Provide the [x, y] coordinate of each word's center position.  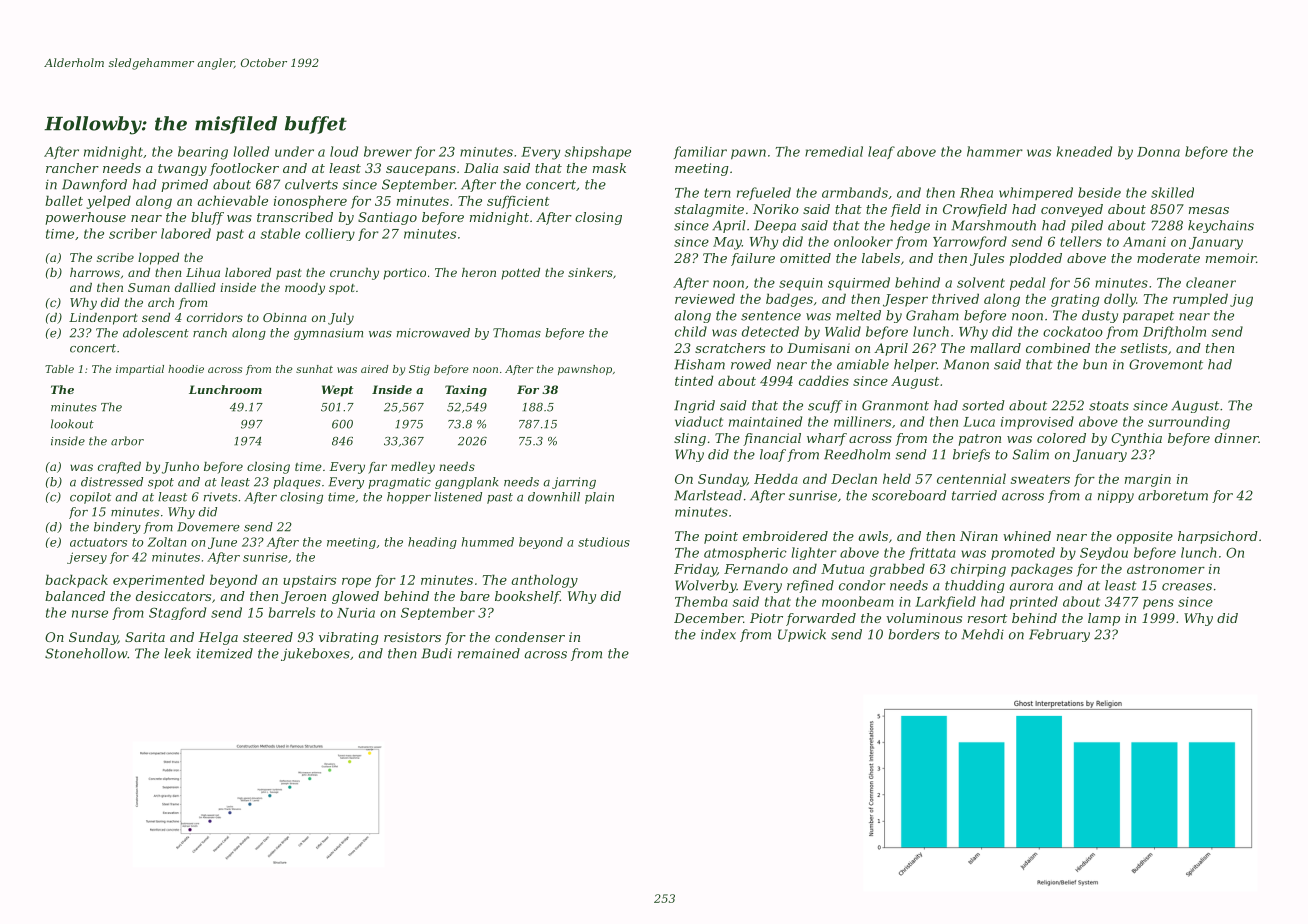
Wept [338, 391]
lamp [1104, 619]
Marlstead [708, 495]
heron [479, 272]
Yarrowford [970, 242]
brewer [388, 151]
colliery [330, 234]
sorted [983, 405]
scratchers [730, 348]
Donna [1158, 152]
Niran [979, 536]
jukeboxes [315, 654]
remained [489, 653]
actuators [98, 542]
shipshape [598, 152]
